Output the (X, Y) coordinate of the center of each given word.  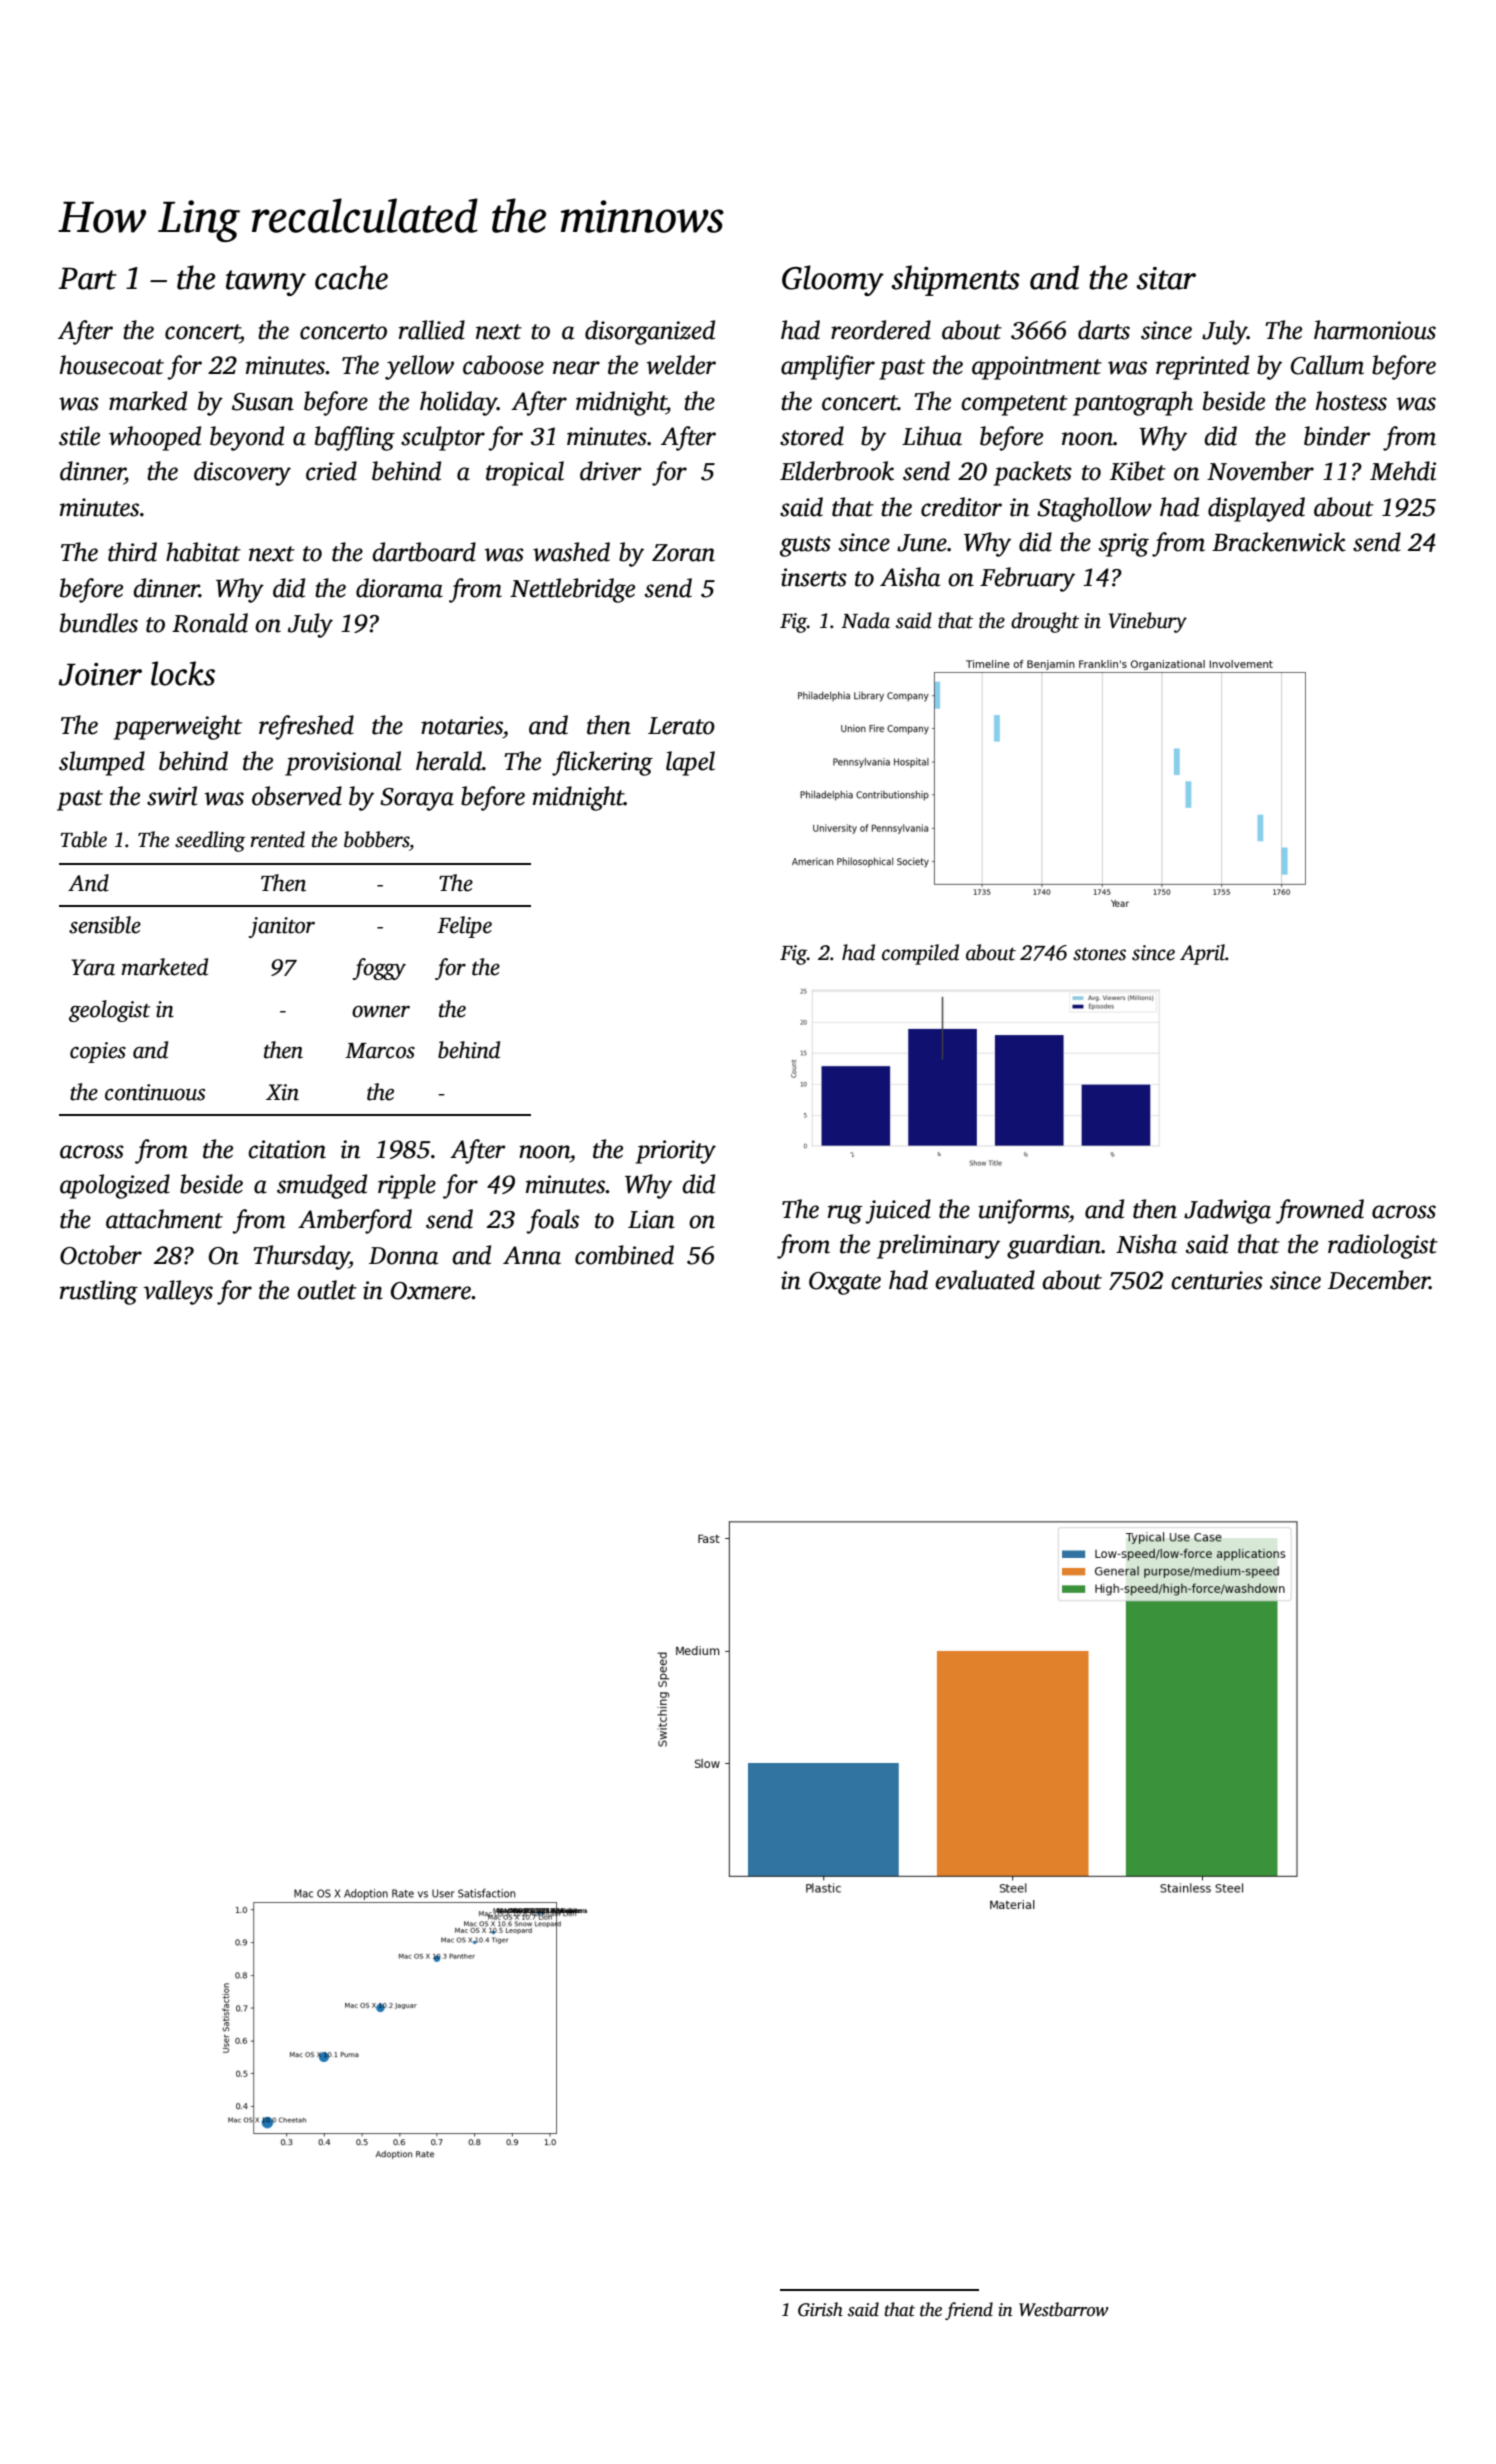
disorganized (650, 332)
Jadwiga (1227, 1211)
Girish (820, 2309)
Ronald (210, 623)
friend (969, 2311)
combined (624, 1255)
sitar (1166, 278)
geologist (109, 1011)
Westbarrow (1063, 2309)
